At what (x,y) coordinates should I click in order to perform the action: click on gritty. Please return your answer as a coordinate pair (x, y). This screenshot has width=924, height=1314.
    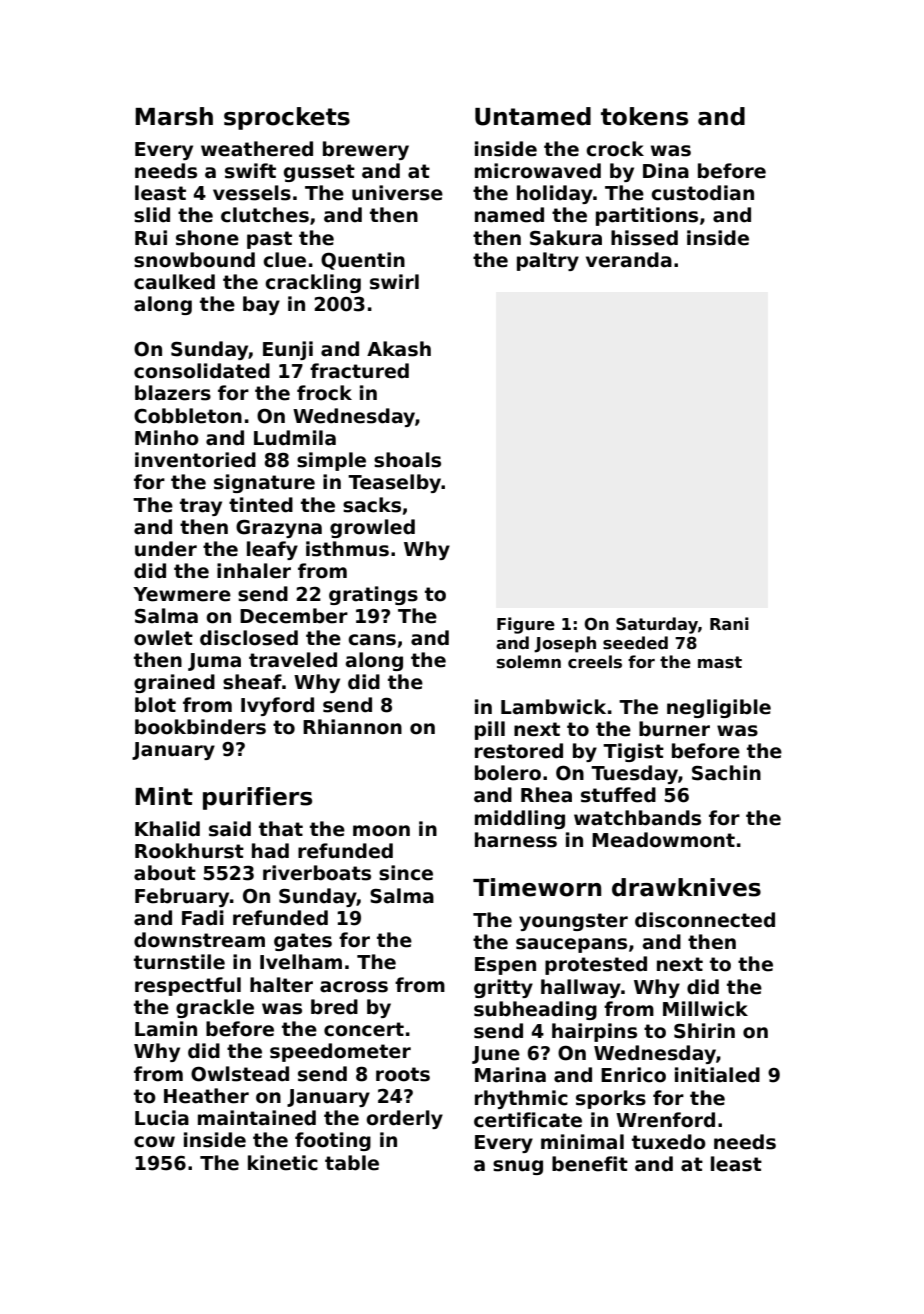
    Looking at the image, I should click on (503, 988).
